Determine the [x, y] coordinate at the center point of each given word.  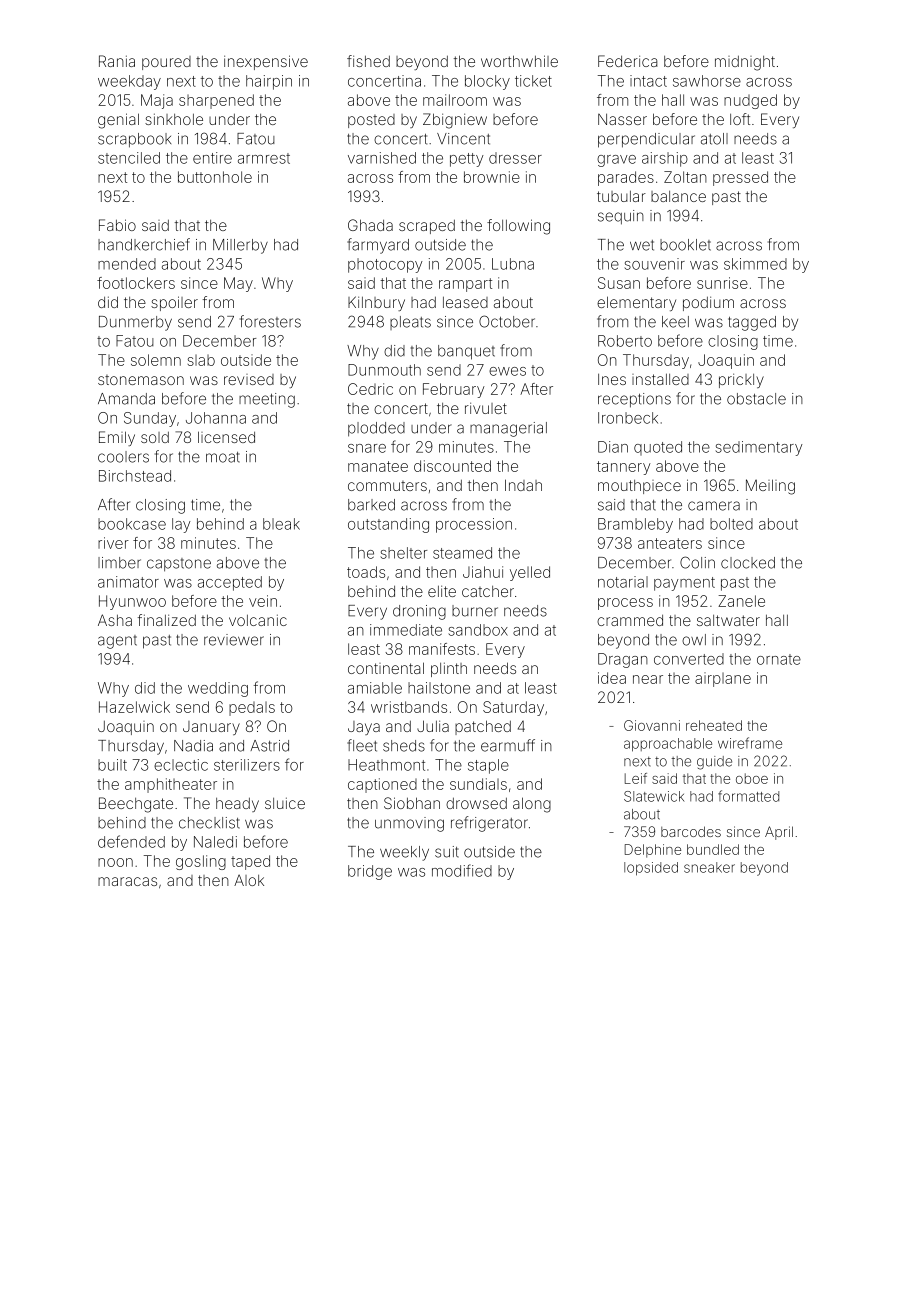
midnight [745, 63]
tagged [752, 323]
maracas [127, 881]
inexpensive [266, 62]
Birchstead [135, 476]
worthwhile [519, 61]
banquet [466, 352]
